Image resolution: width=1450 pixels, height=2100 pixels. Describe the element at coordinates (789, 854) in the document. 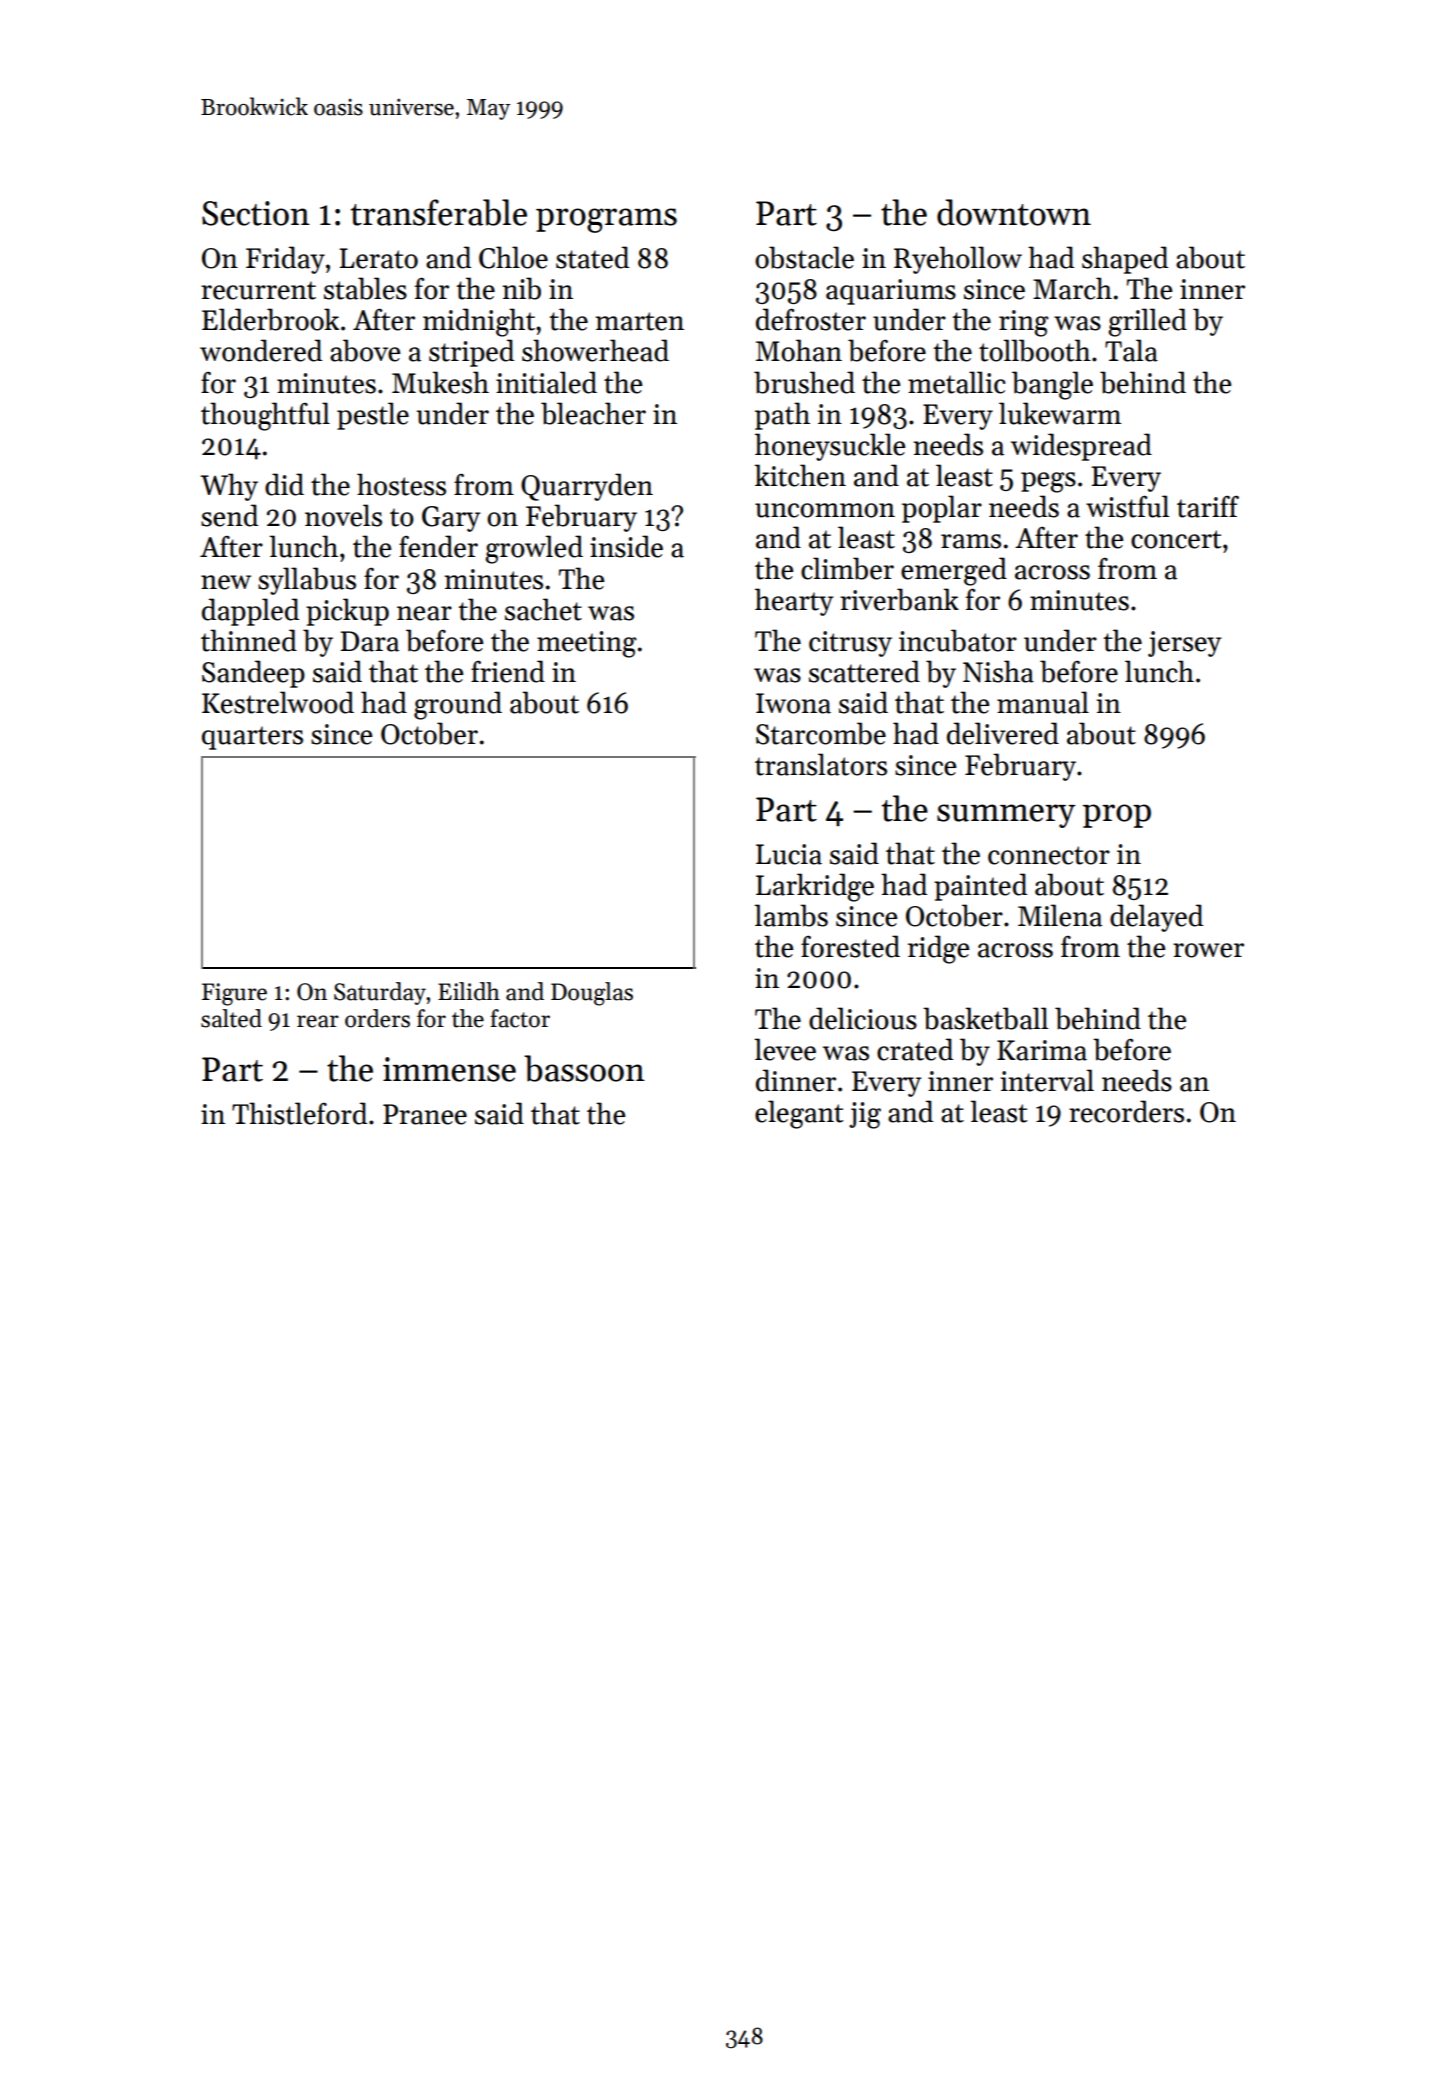

I see `Lucia` at that location.
